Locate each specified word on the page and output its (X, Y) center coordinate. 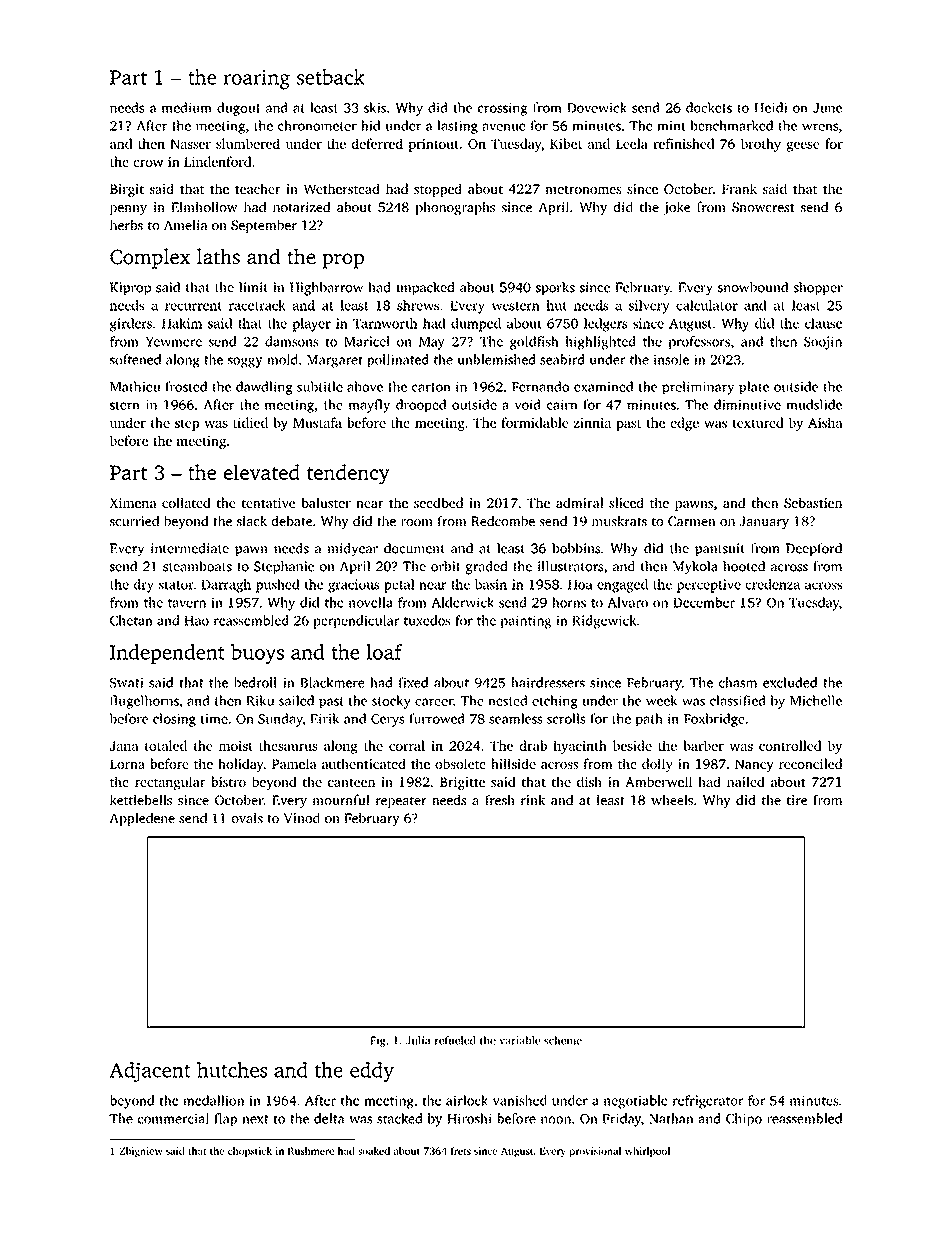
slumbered (248, 143)
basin (491, 584)
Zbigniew (140, 1152)
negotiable (636, 1102)
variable (520, 1040)
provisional (595, 1152)
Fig (378, 1041)
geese (803, 147)
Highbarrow (326, 289)
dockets (709, 107)
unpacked (425, 288)
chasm (738, 682)
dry (144, 586)
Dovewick (597, 107)
